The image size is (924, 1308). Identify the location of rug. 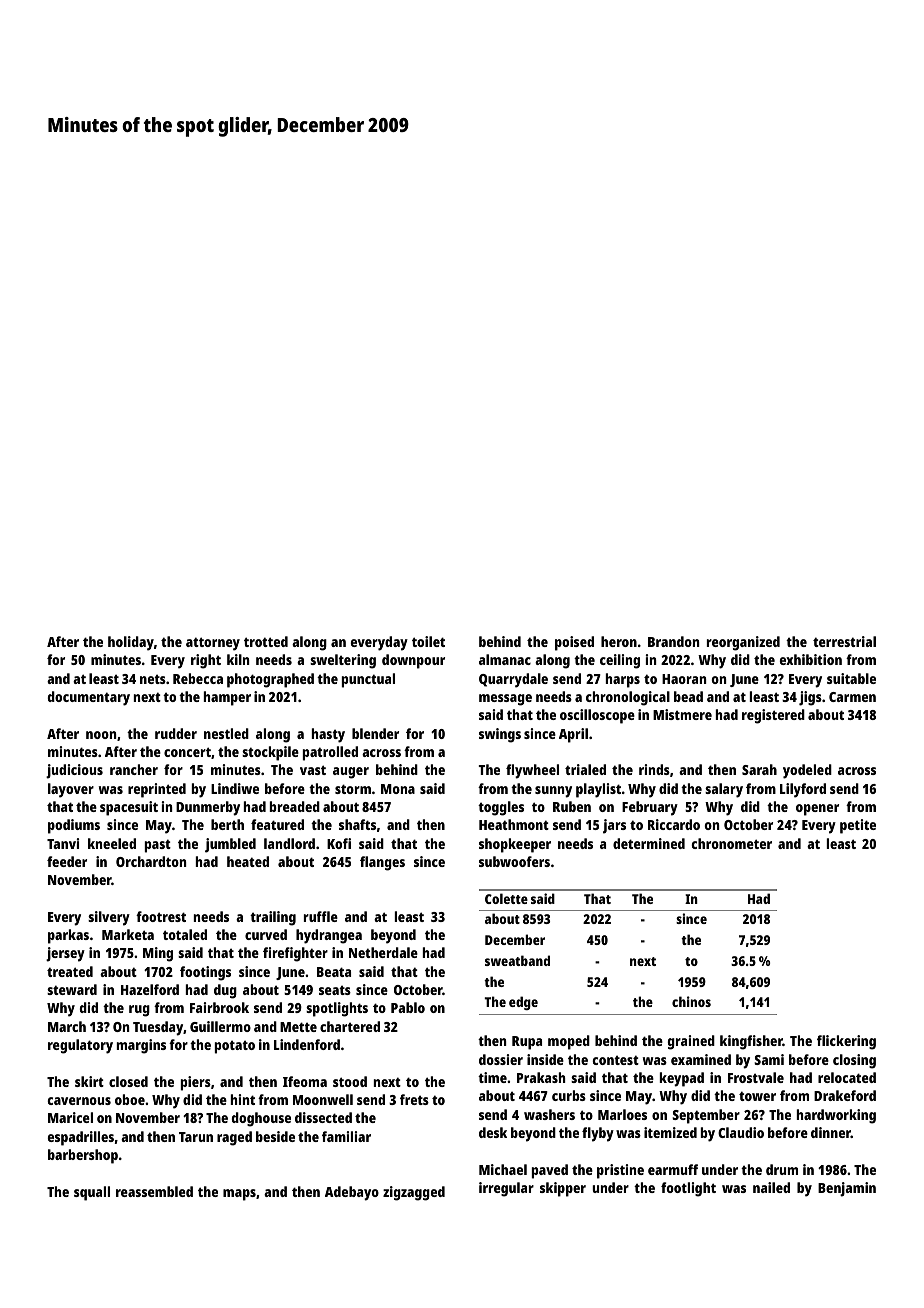
(139, 1011).
